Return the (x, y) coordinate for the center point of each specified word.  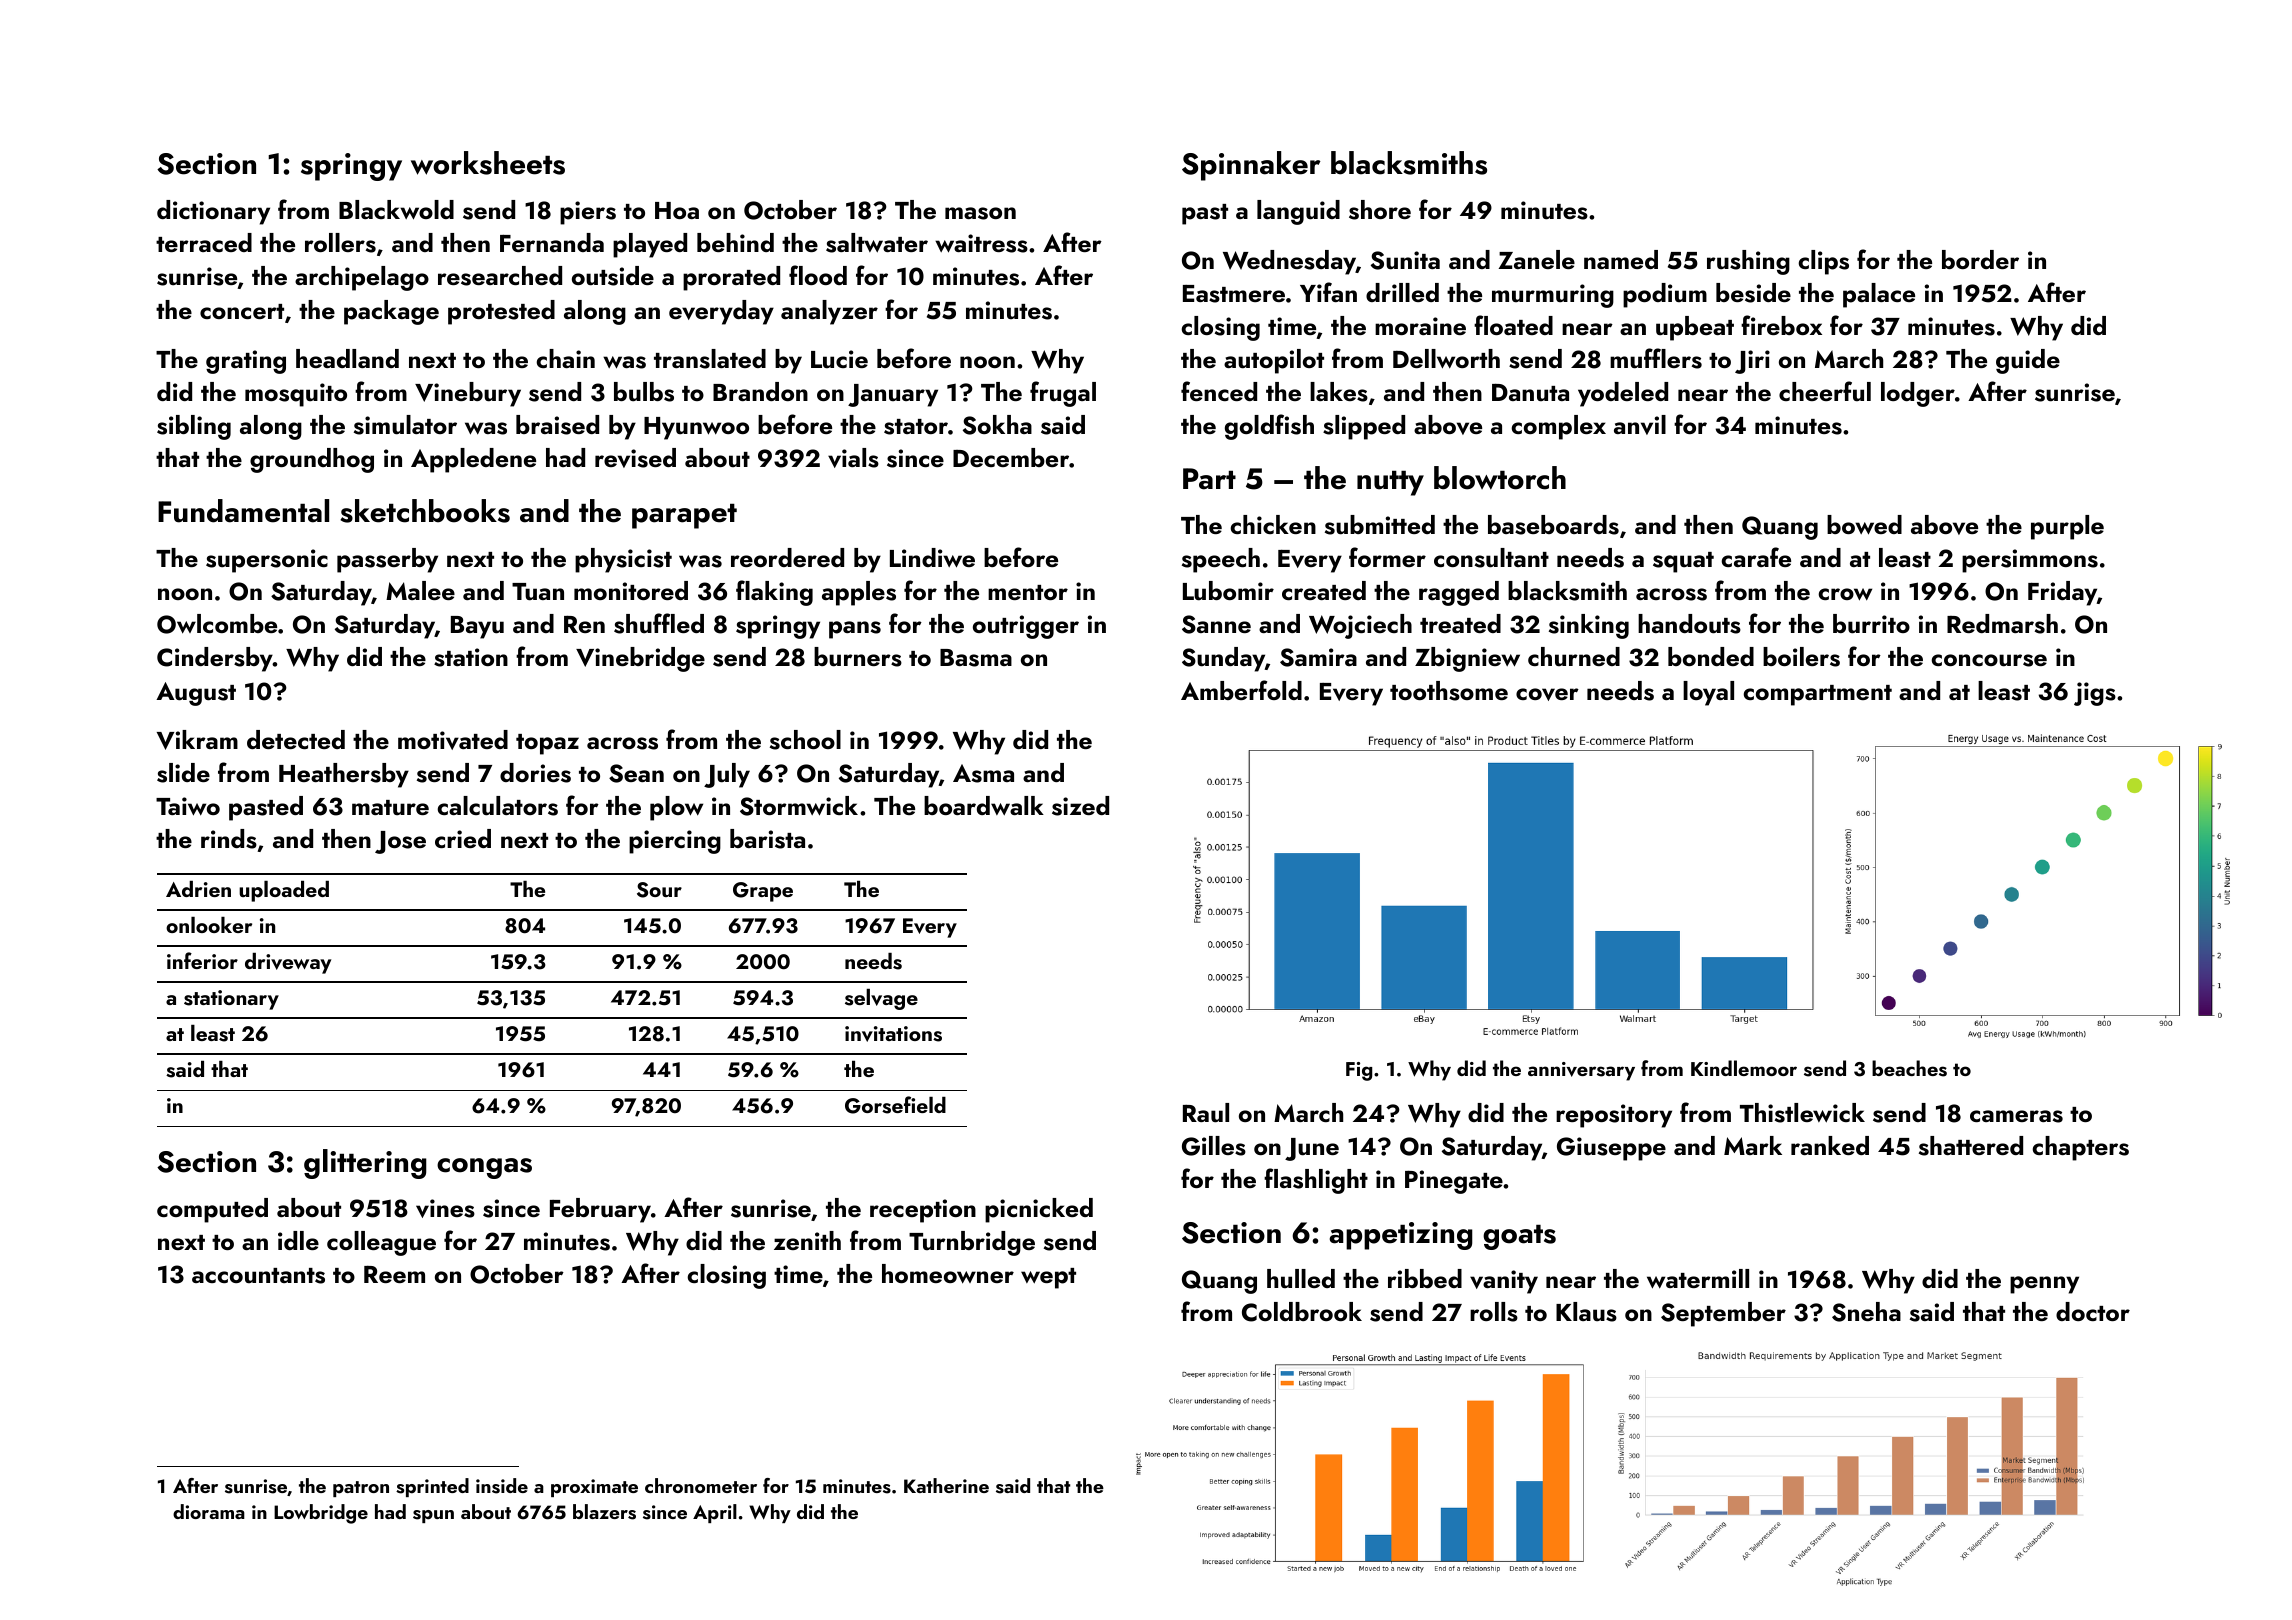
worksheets (488, 163)
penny (2044, 1285)
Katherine (946, 1485)
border (1980, 259)
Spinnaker (1251, 166)
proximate (594, 1488)
